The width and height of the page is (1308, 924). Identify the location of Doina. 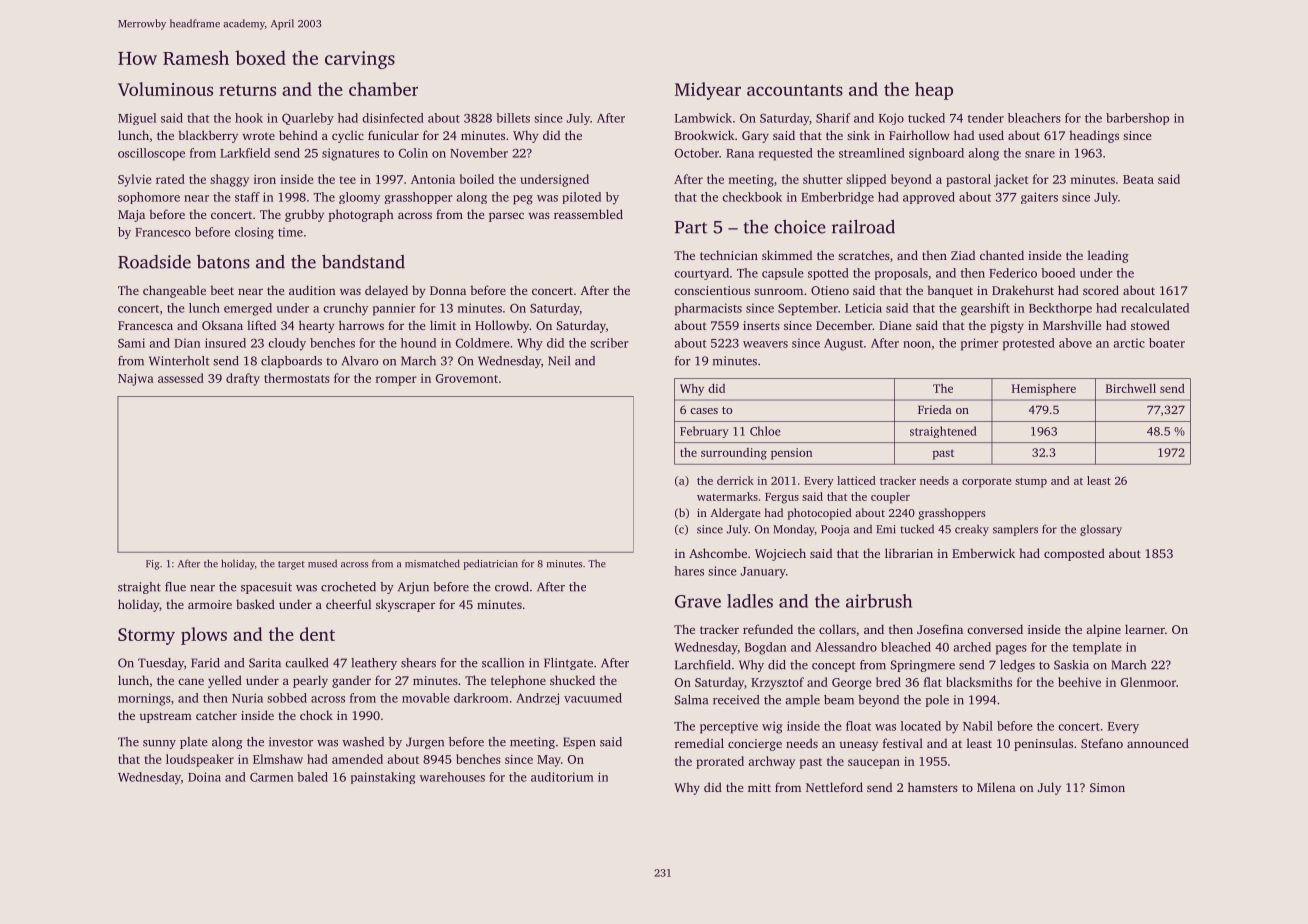
(204, 777).
